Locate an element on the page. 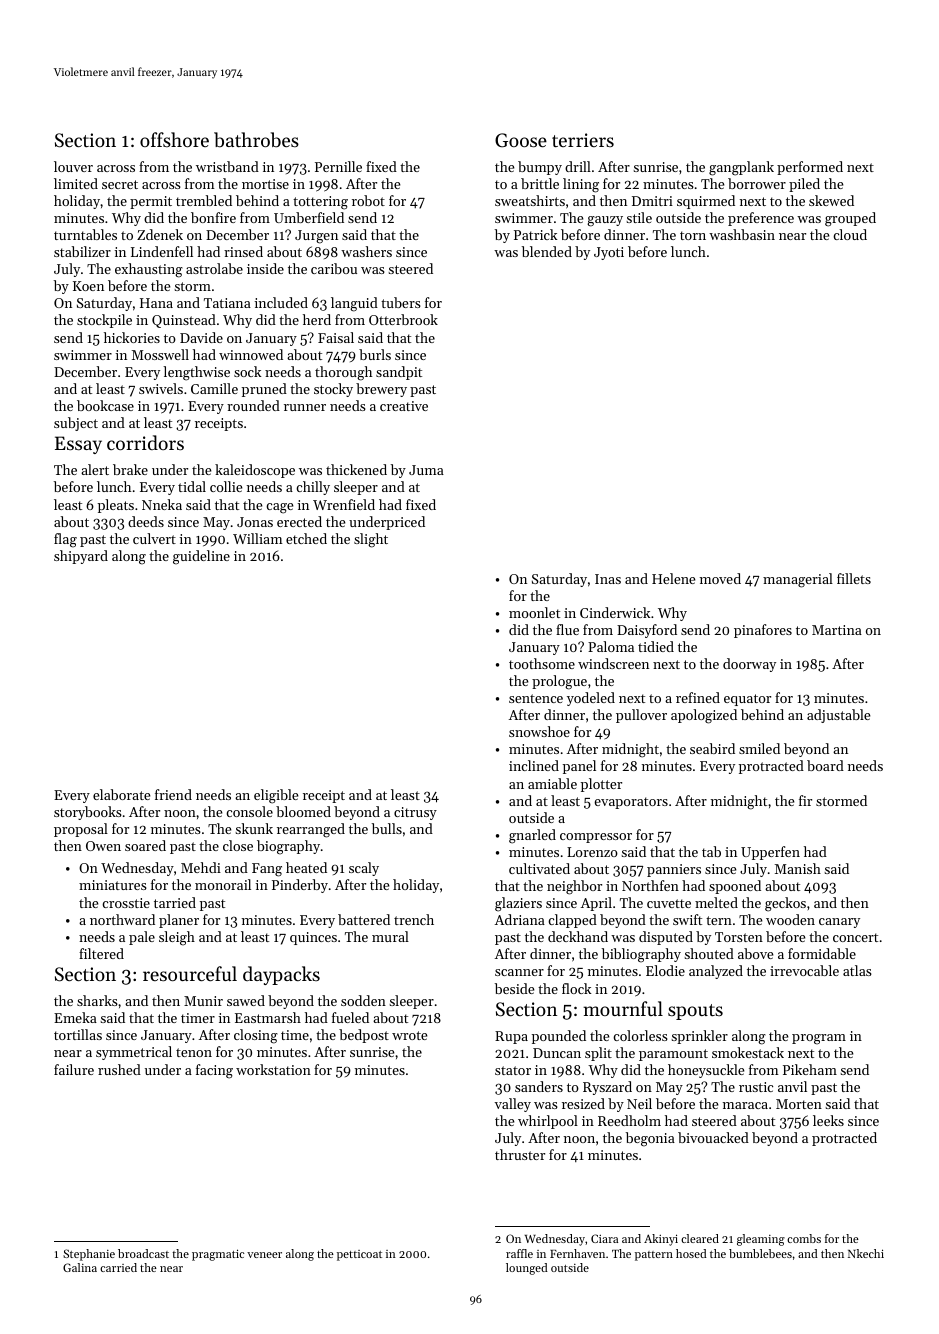  Upperfen is located at coordinates (770, 853).
